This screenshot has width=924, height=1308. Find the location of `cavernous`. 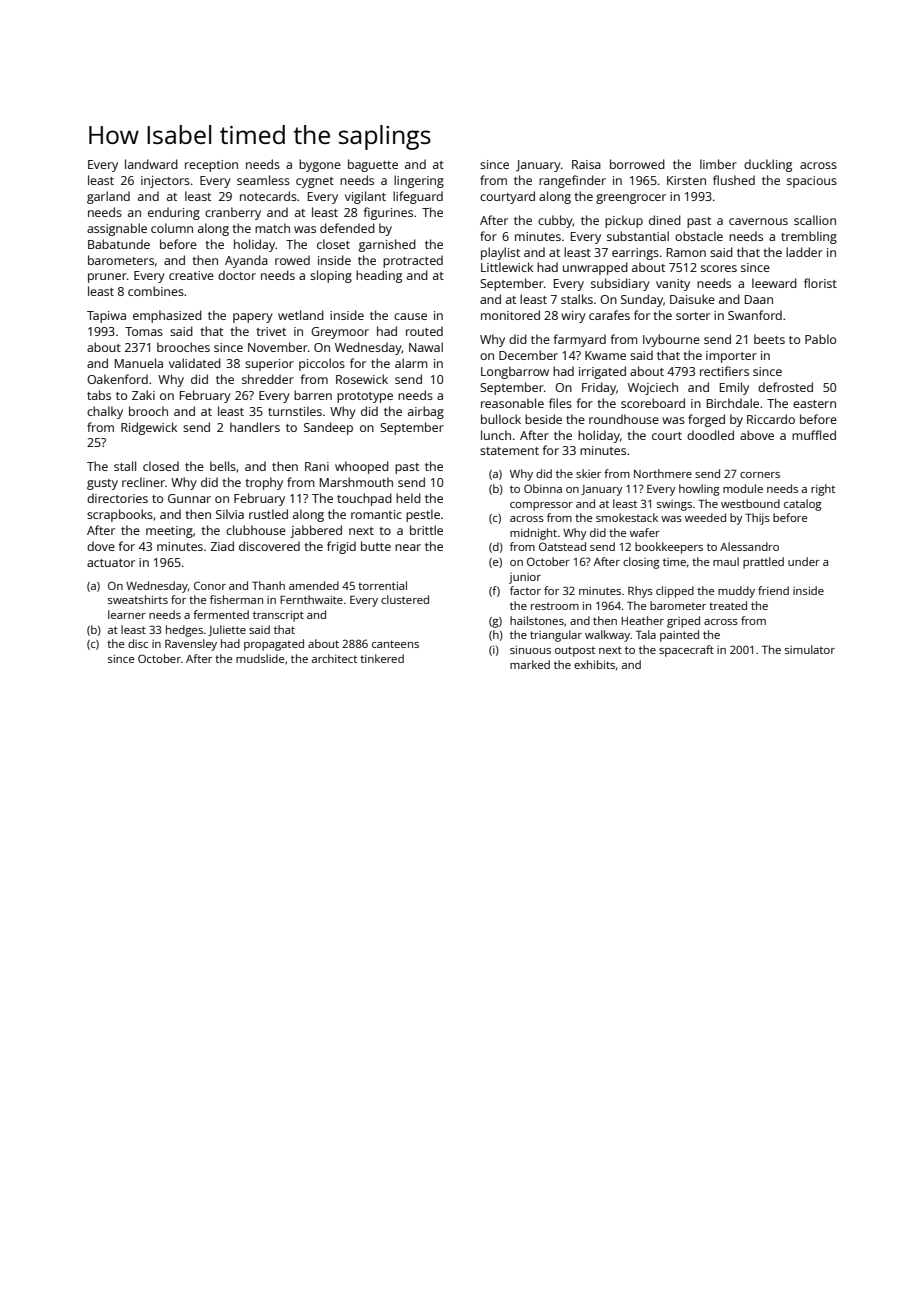

cavernous is located at coordinates (758, 221).
